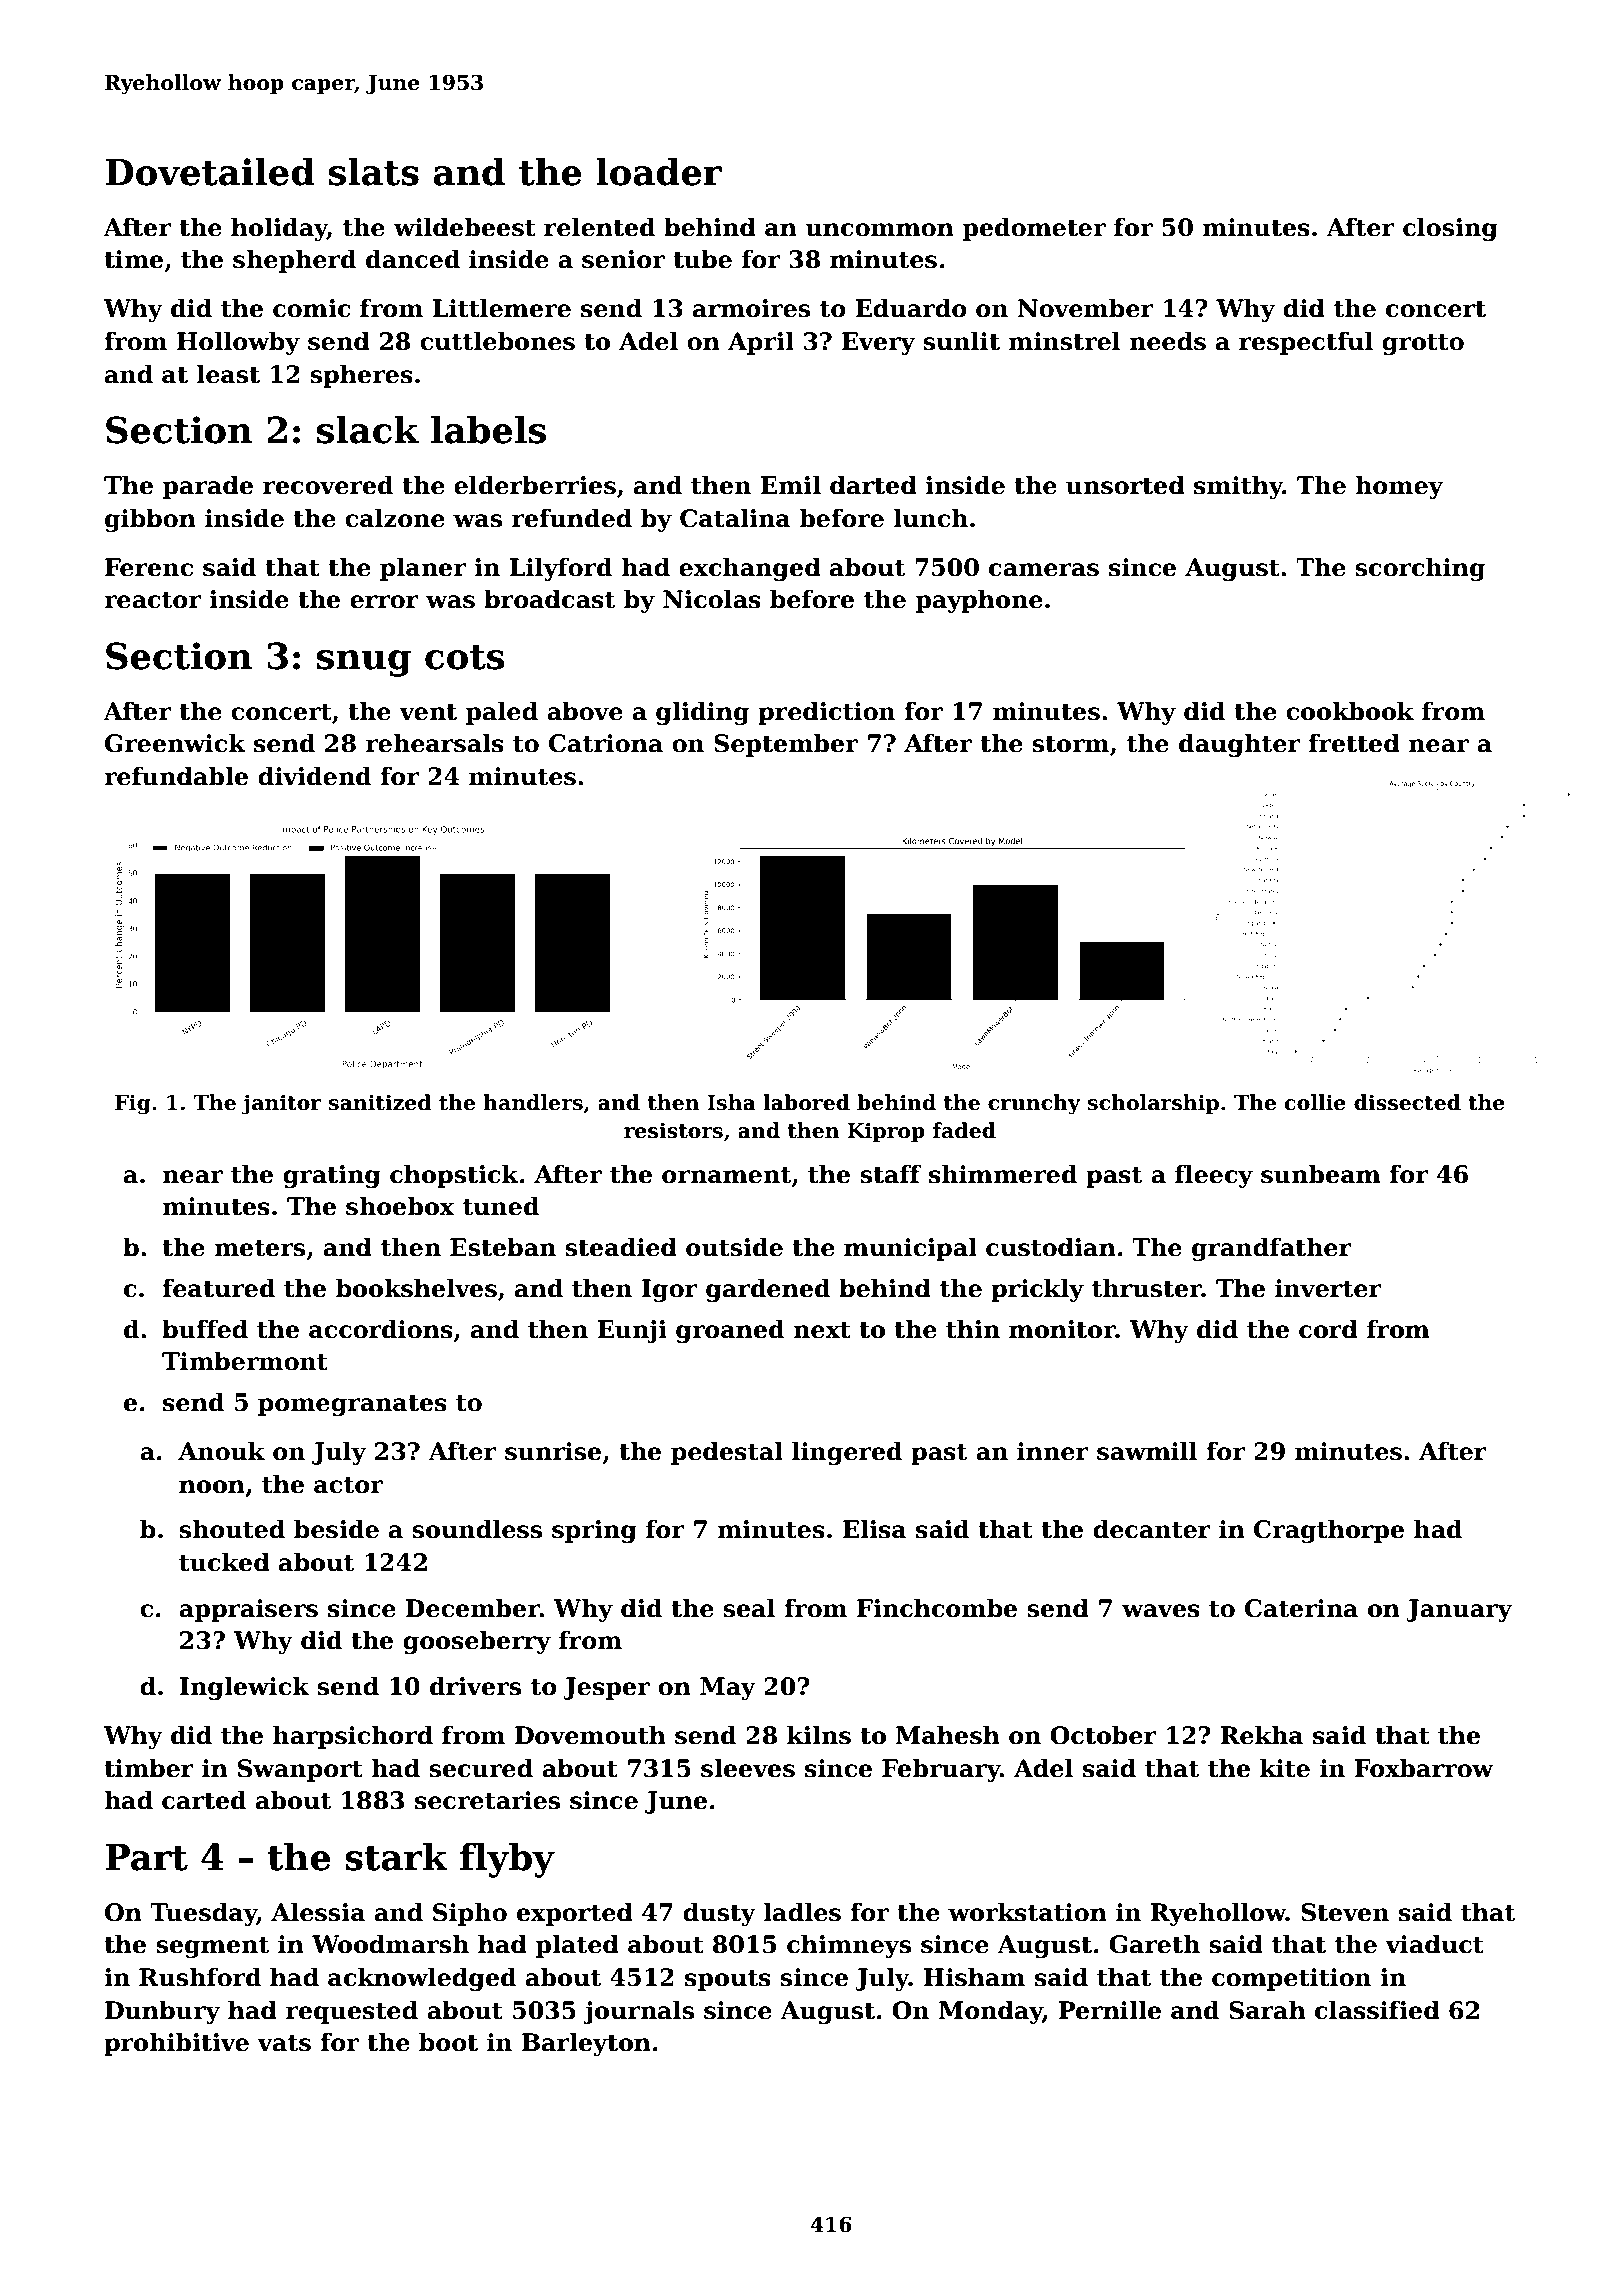 Image resolution: width=1620 pixels, height=2292 pixels. Describe the element at coordinates (728, 1980) in the document. I see `spouts` at that location.
